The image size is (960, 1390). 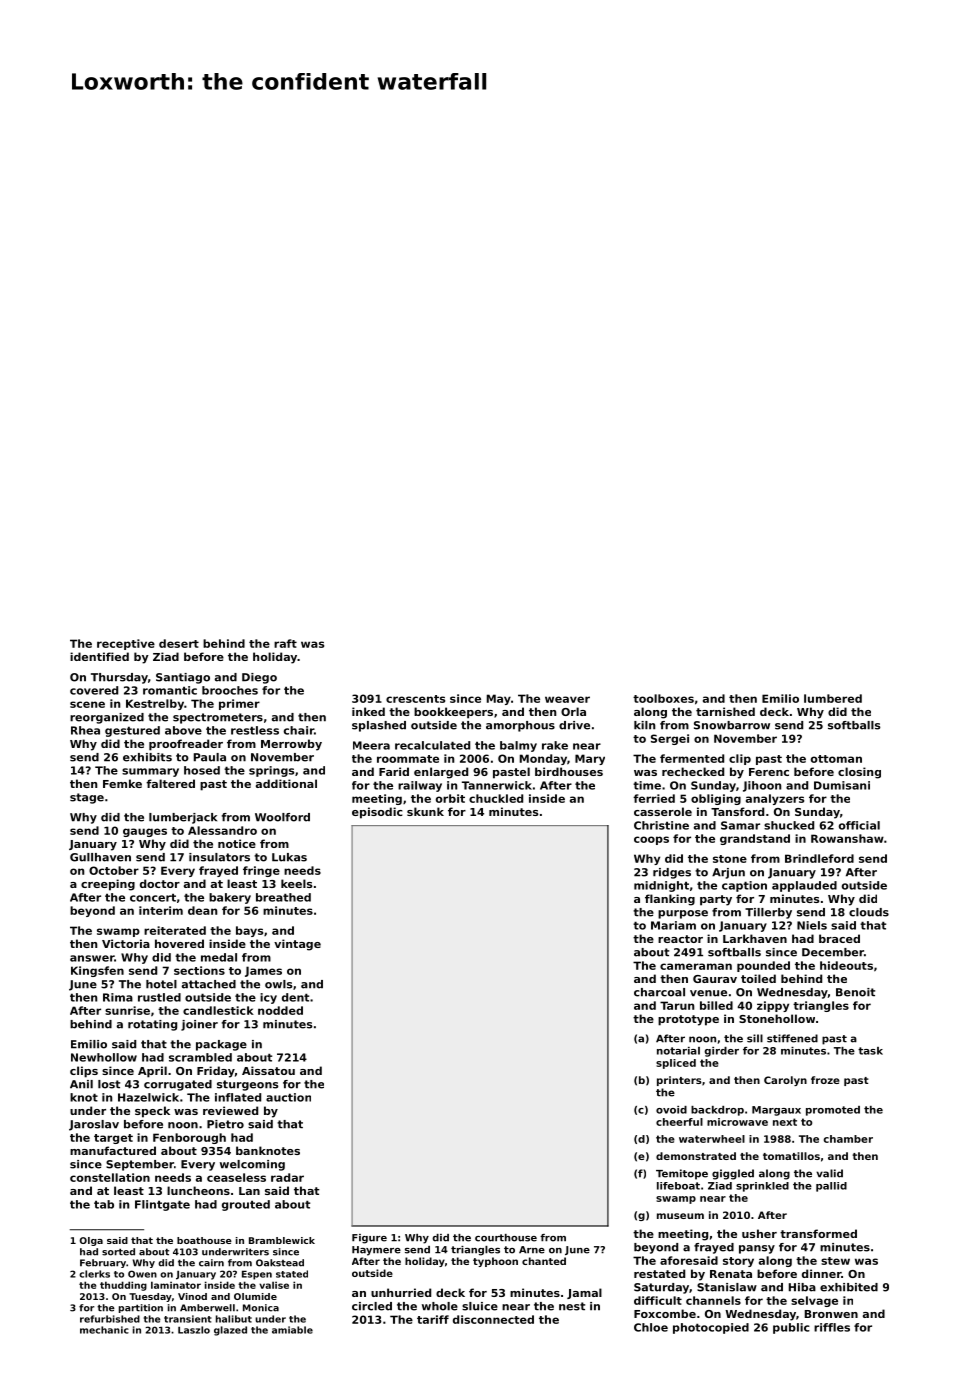 What do you see at coordinates (870, 1051) in the document?
I see `task` at bounding box center [870, 1051].
